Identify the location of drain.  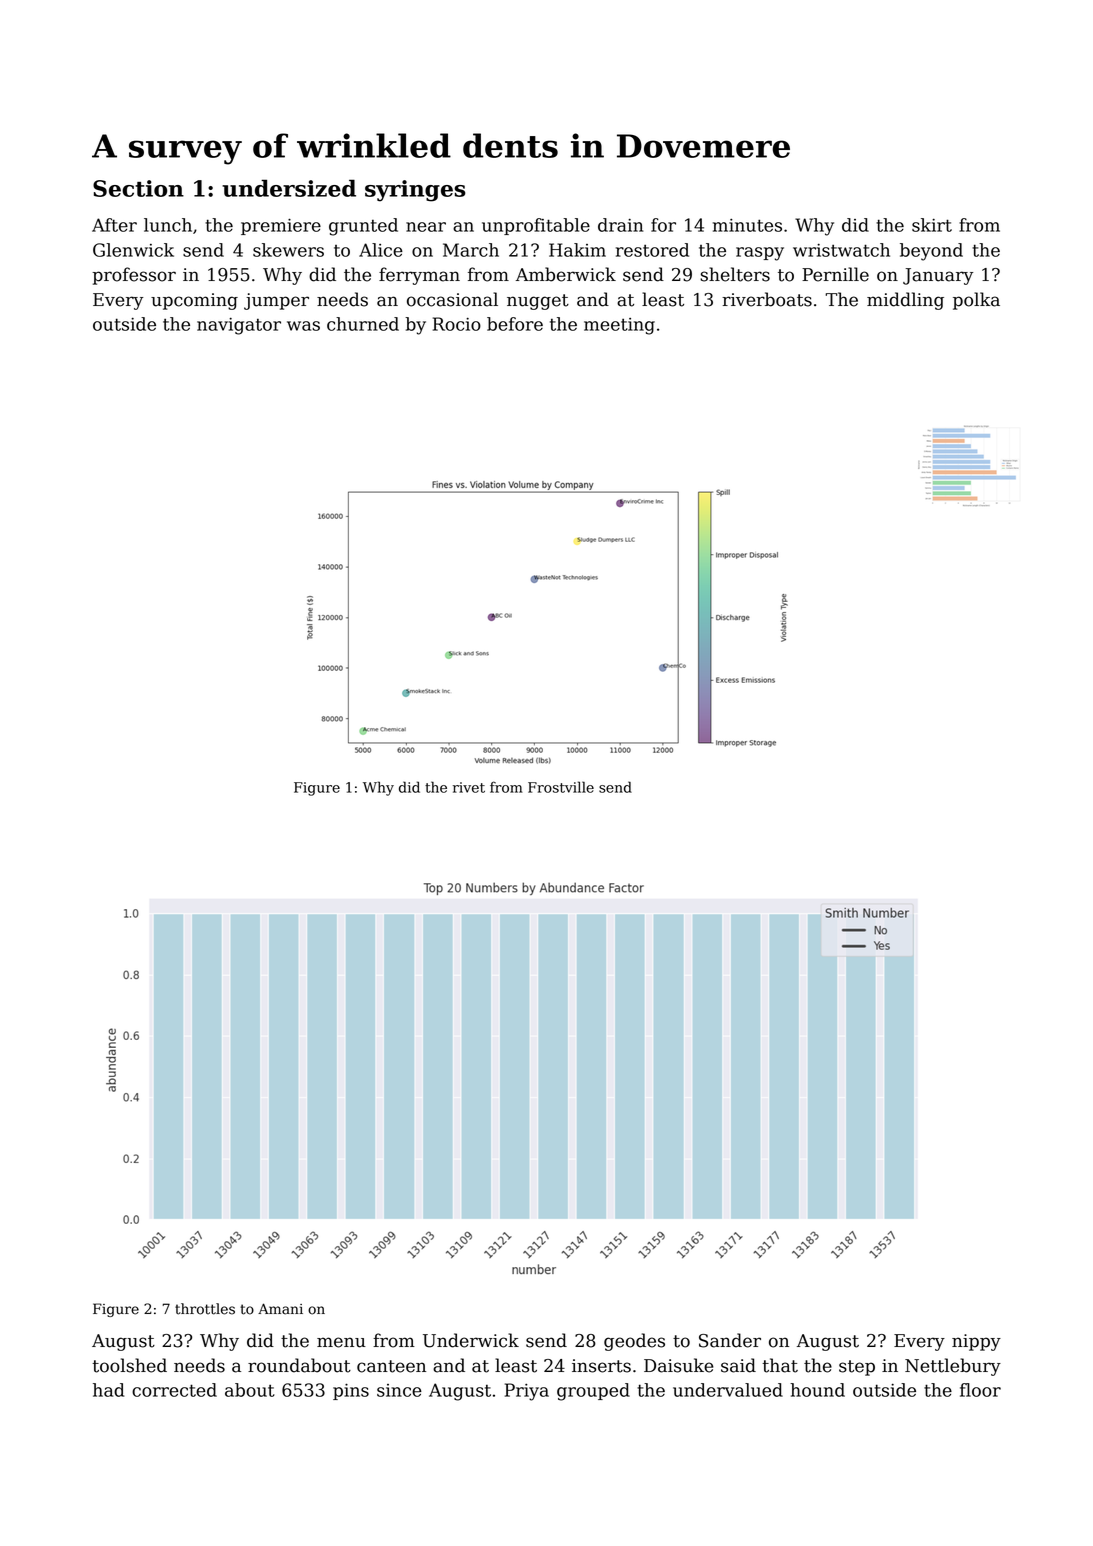
(620, 225).
